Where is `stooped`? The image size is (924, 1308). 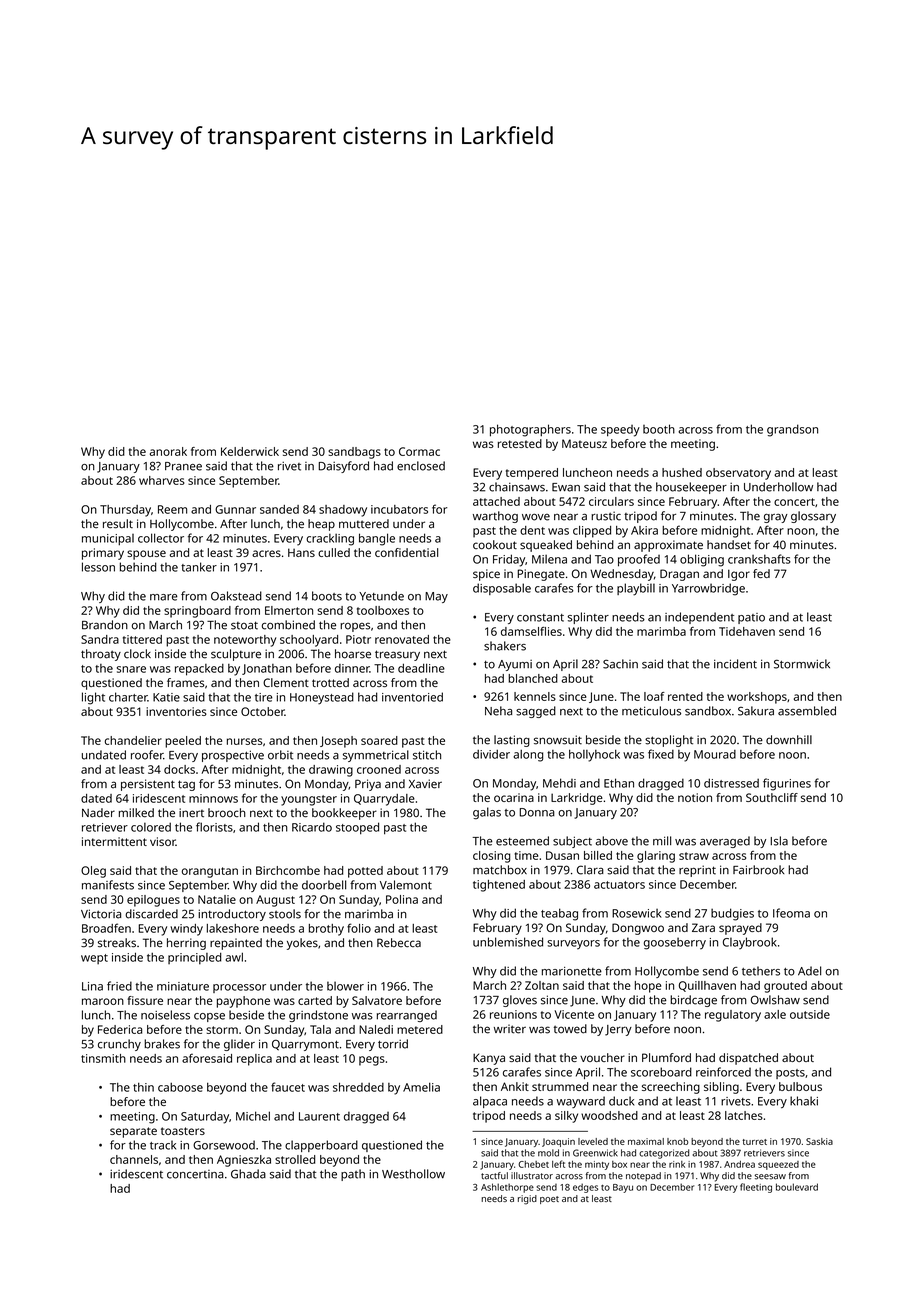
stooped is located at coordinates (357, 828).
